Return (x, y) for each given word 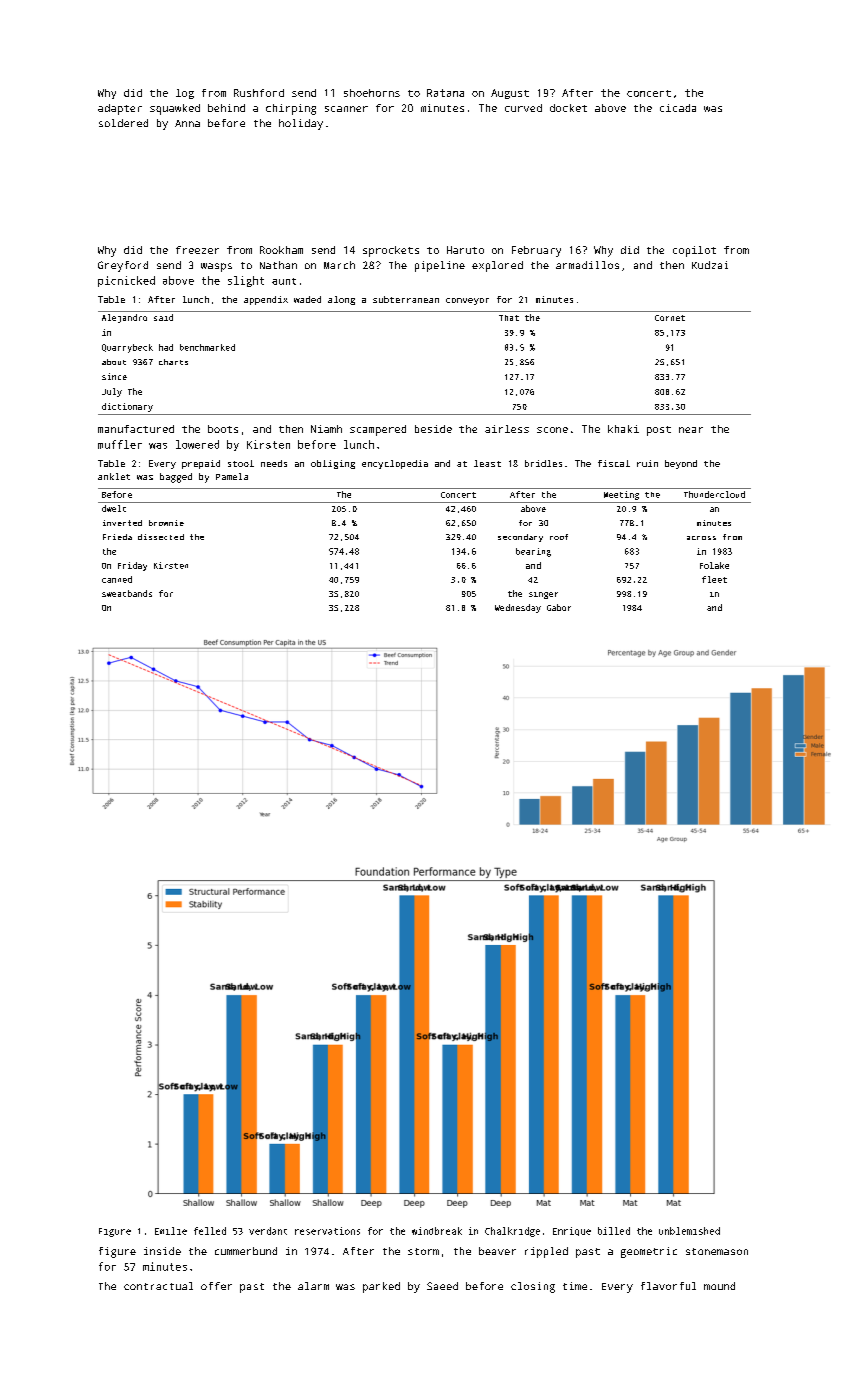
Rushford (259, 93)
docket (568, 108)
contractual (158, 1286)
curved (523, 108)
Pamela (232, 476)
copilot (694, 251)
